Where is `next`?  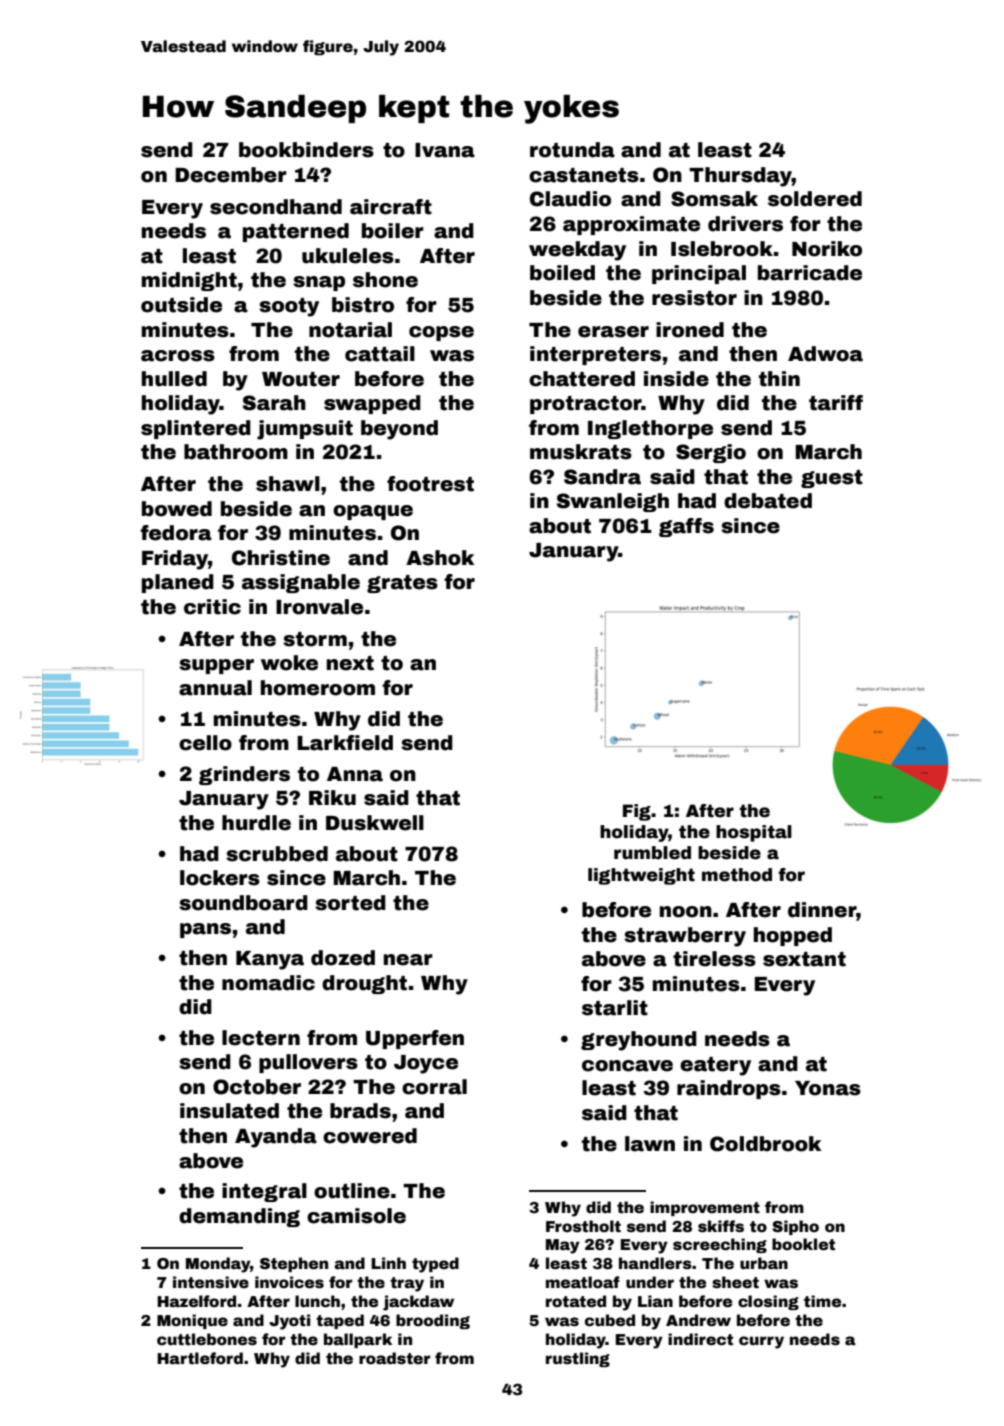
next is located at coordinates (350, 663).
